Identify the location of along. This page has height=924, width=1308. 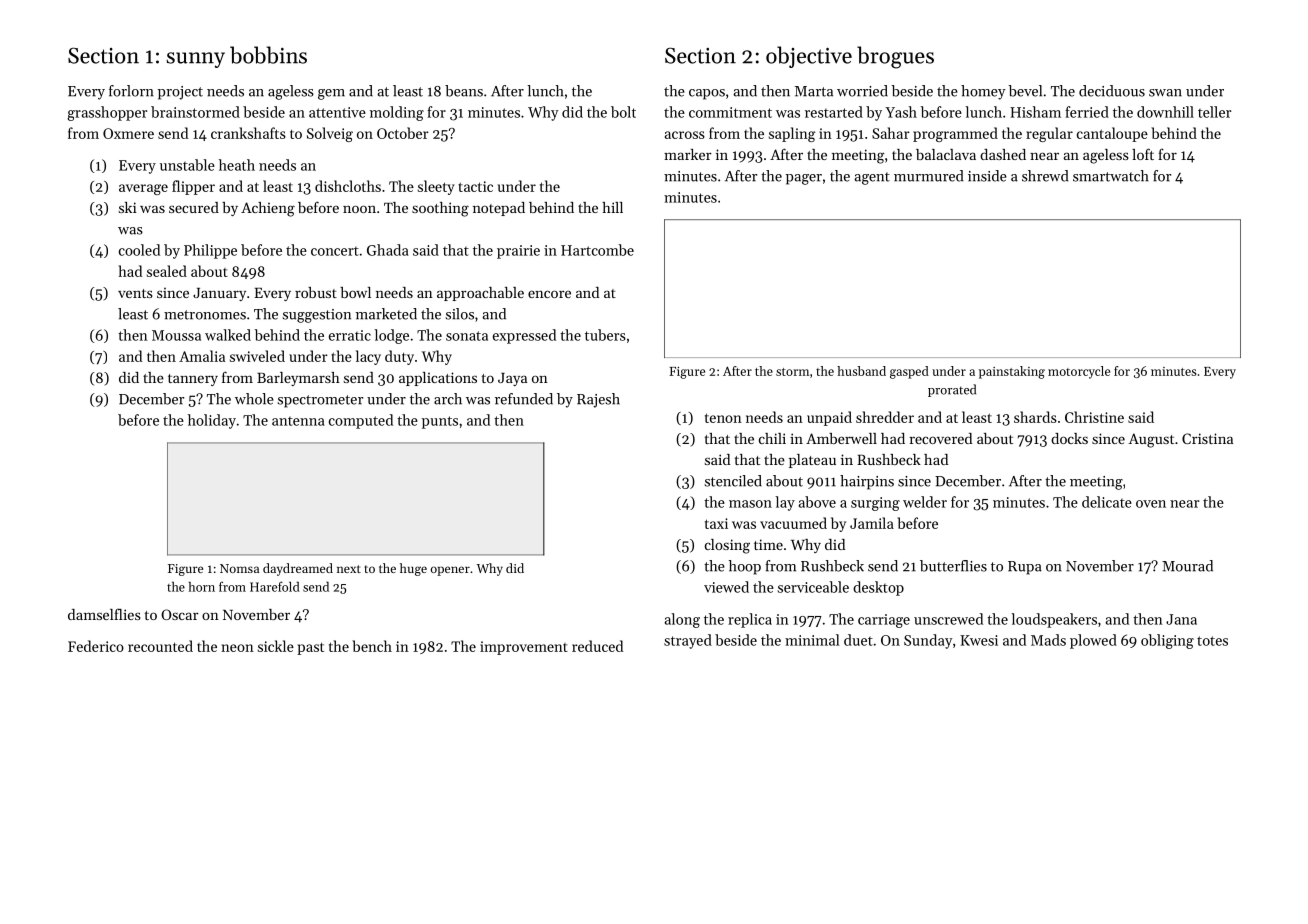
(682, 620).
